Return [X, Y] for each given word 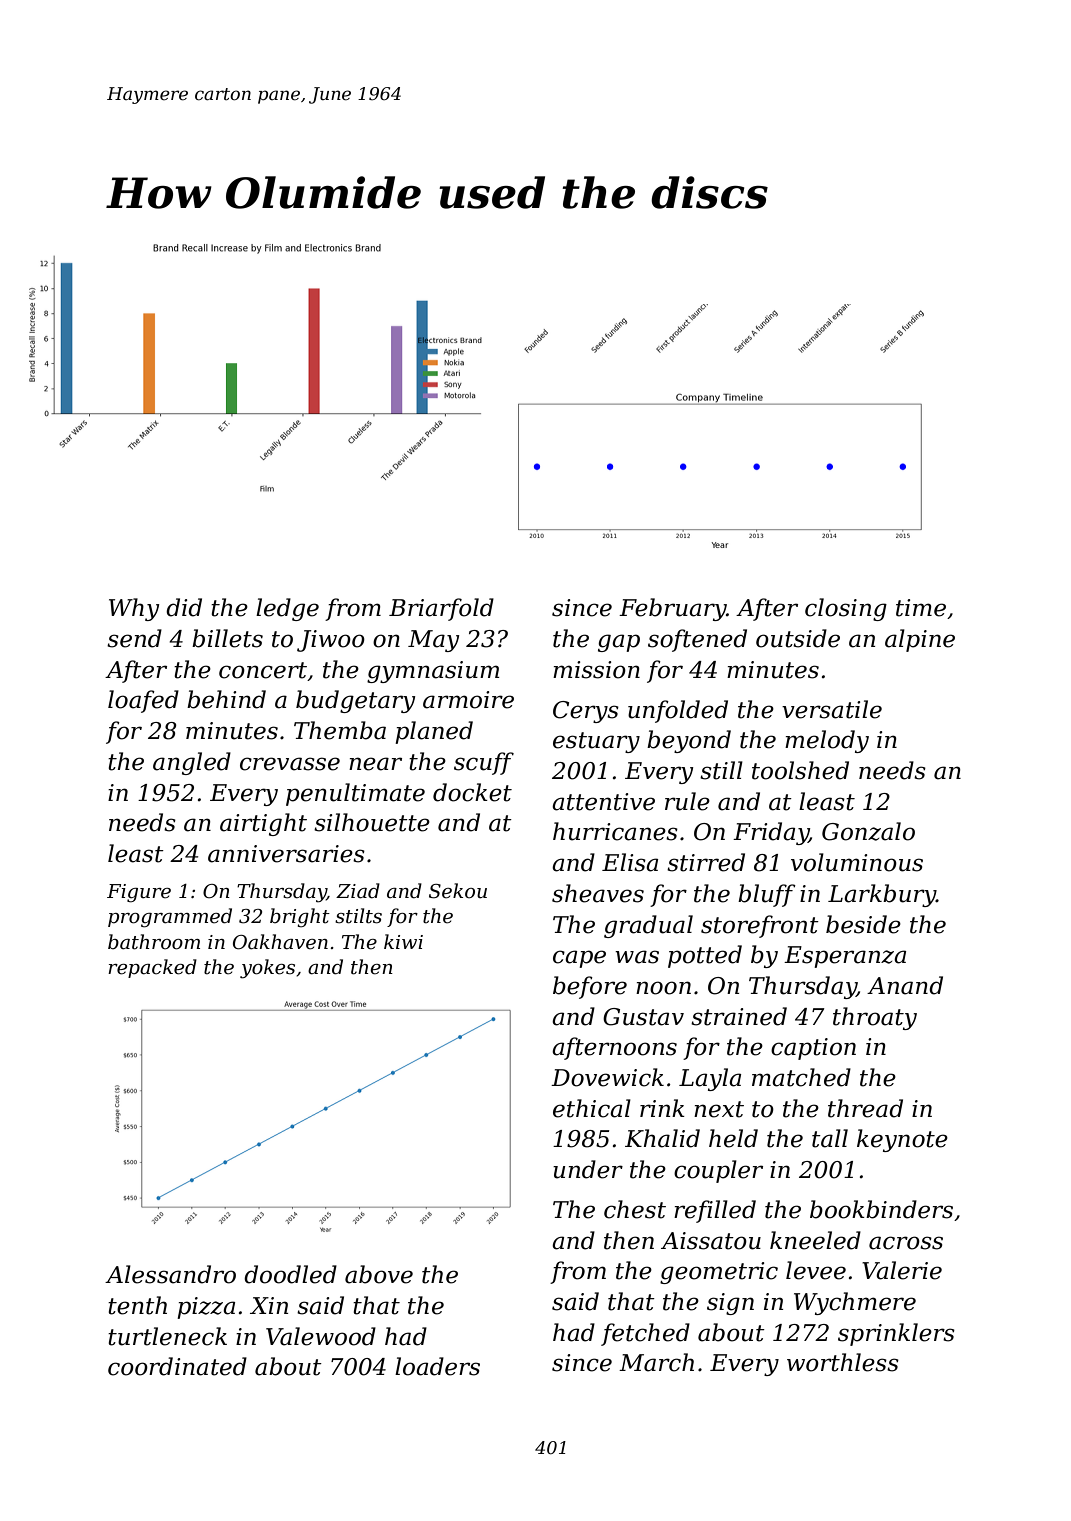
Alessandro [170, 1274]
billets [227, 638]
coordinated [177, 1366]
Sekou [458, 891]
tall [830, 1138]
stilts [358, 916]
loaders [437, 1366]
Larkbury [882, 895]
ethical [592, 1108]
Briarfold [441, 609]
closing [846, 609]
